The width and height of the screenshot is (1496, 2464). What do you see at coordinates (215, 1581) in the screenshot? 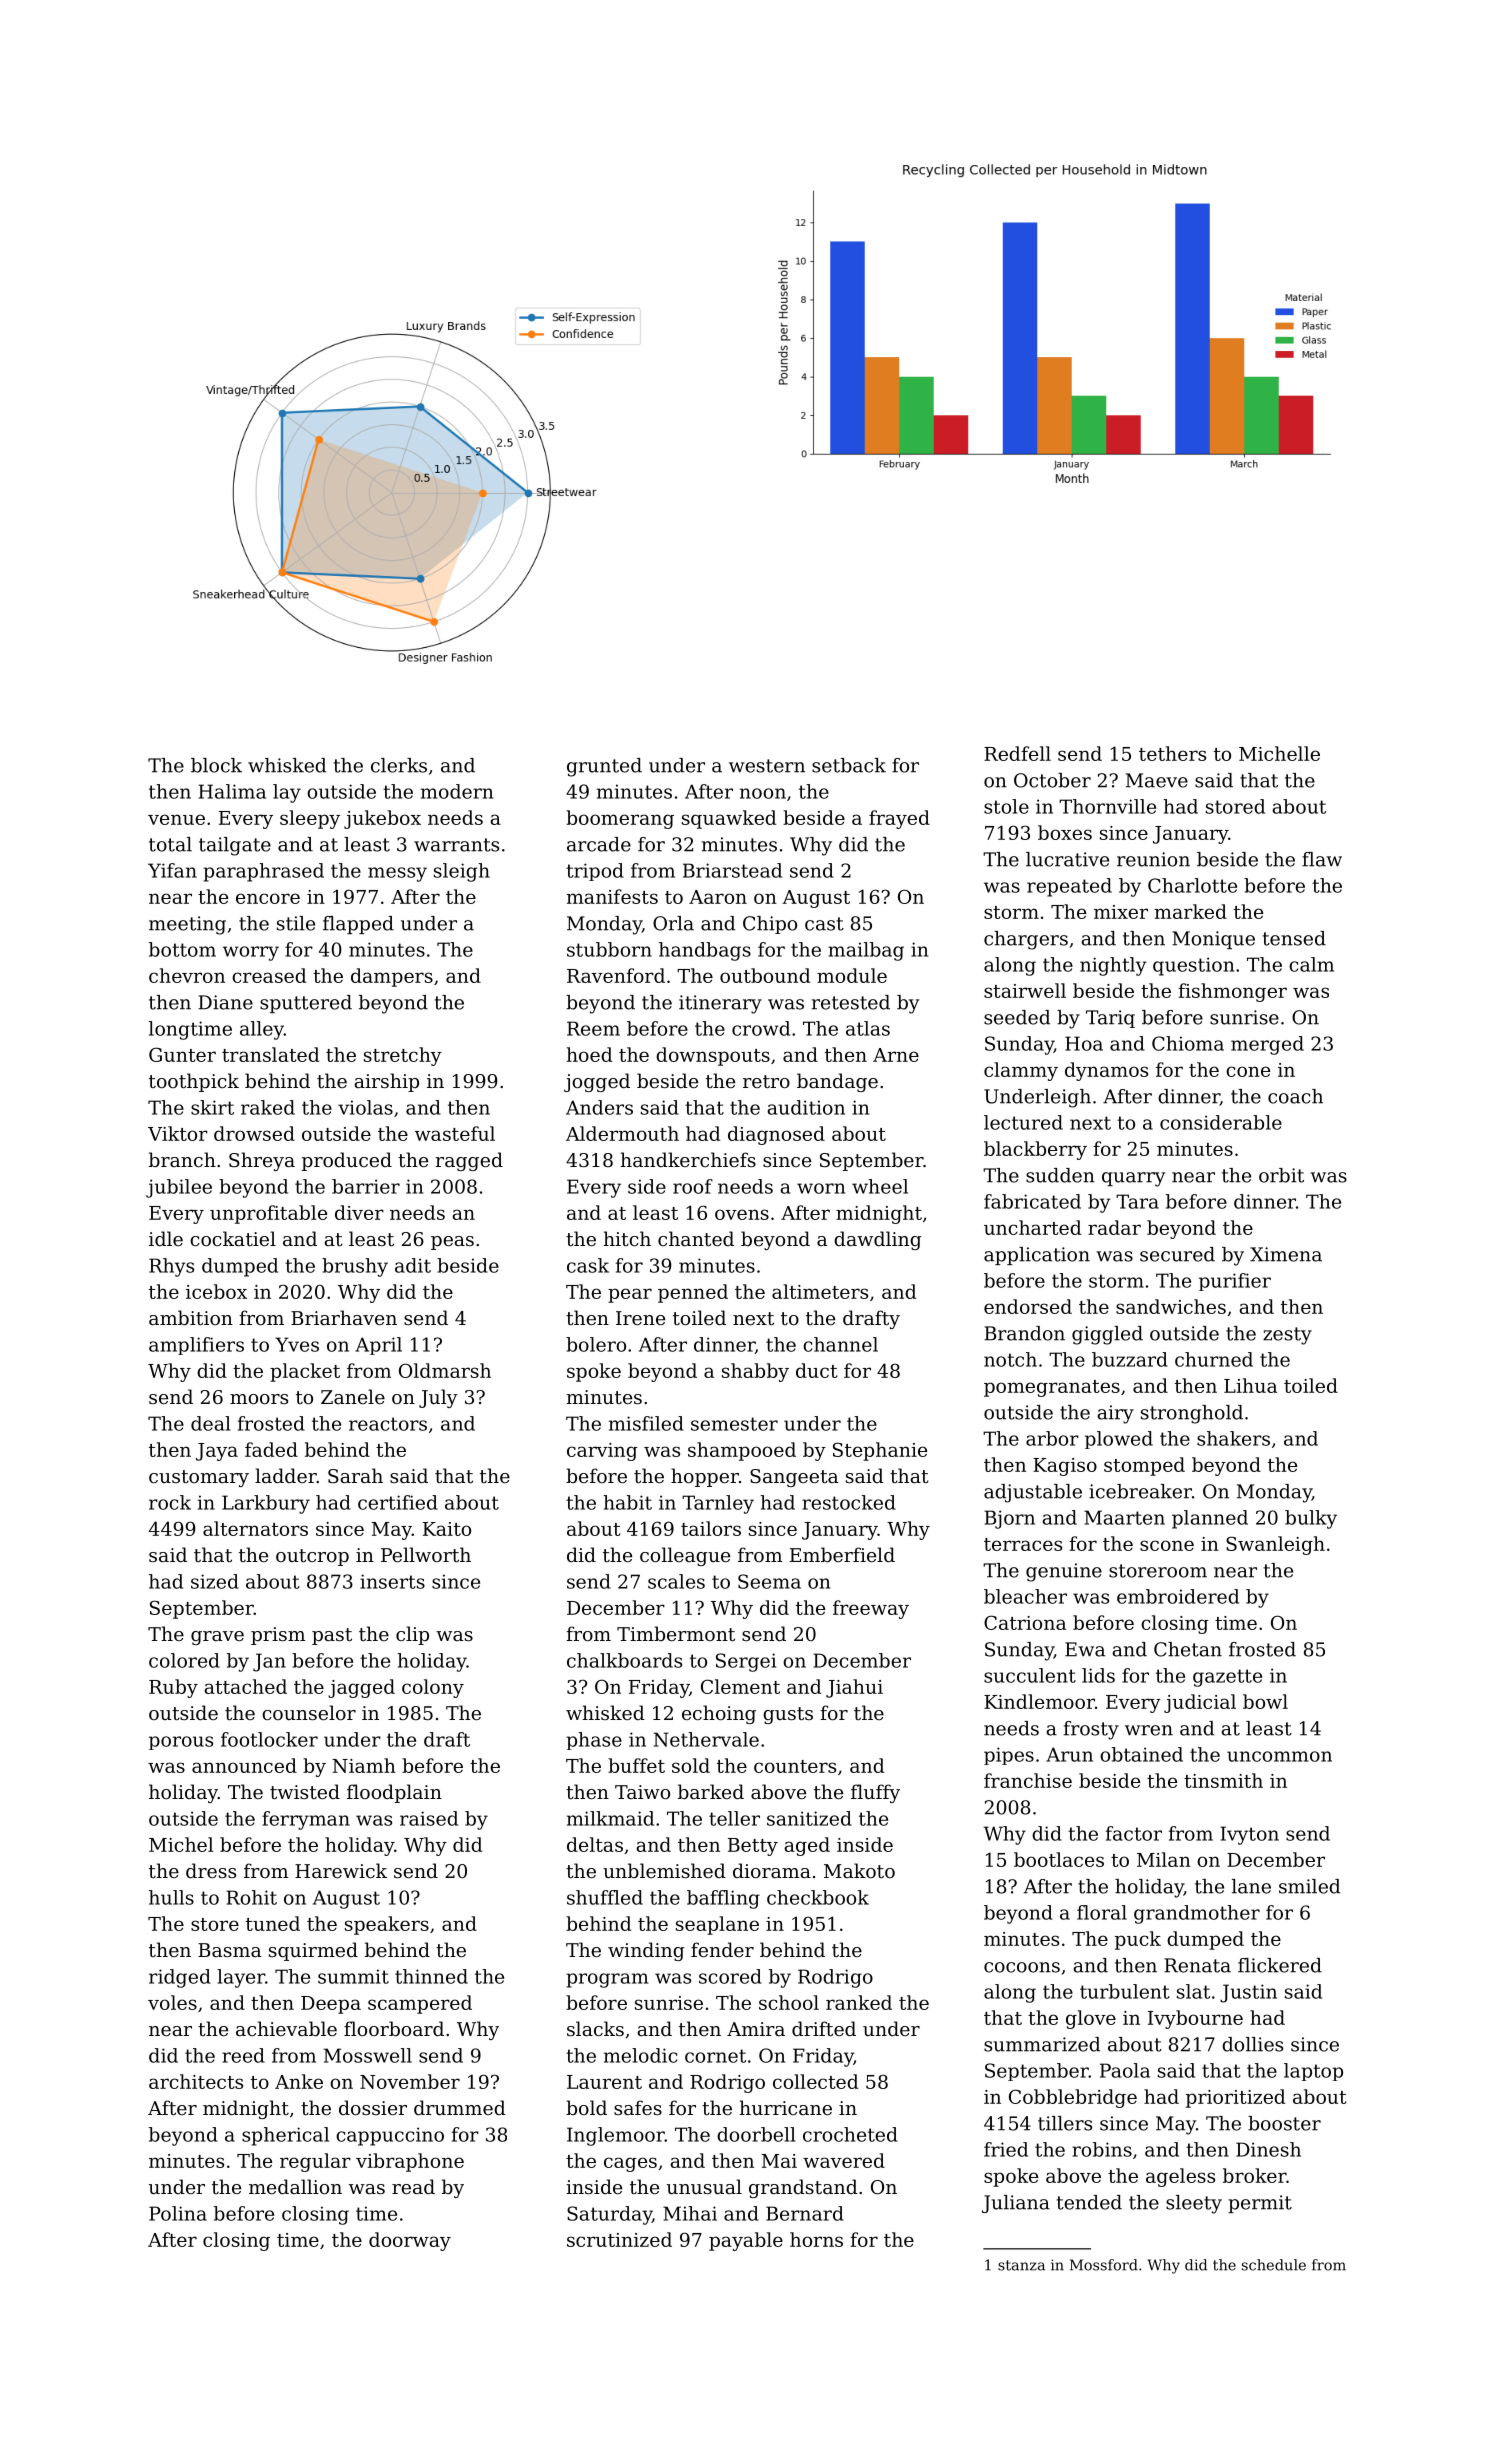
I see `sized` at bounding box center [215, 1581].
